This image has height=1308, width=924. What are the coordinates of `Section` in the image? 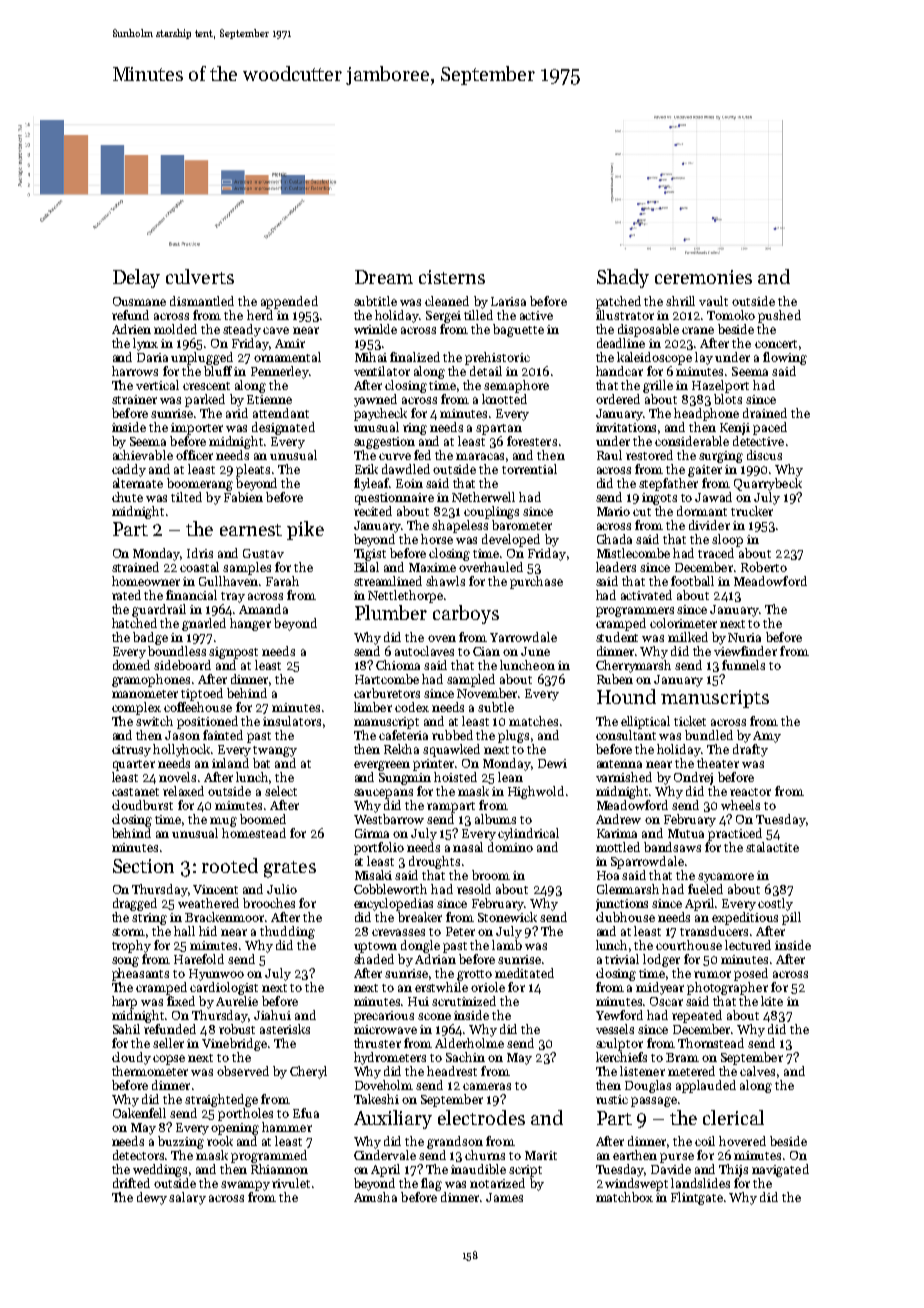 It's located at (143, 866).
